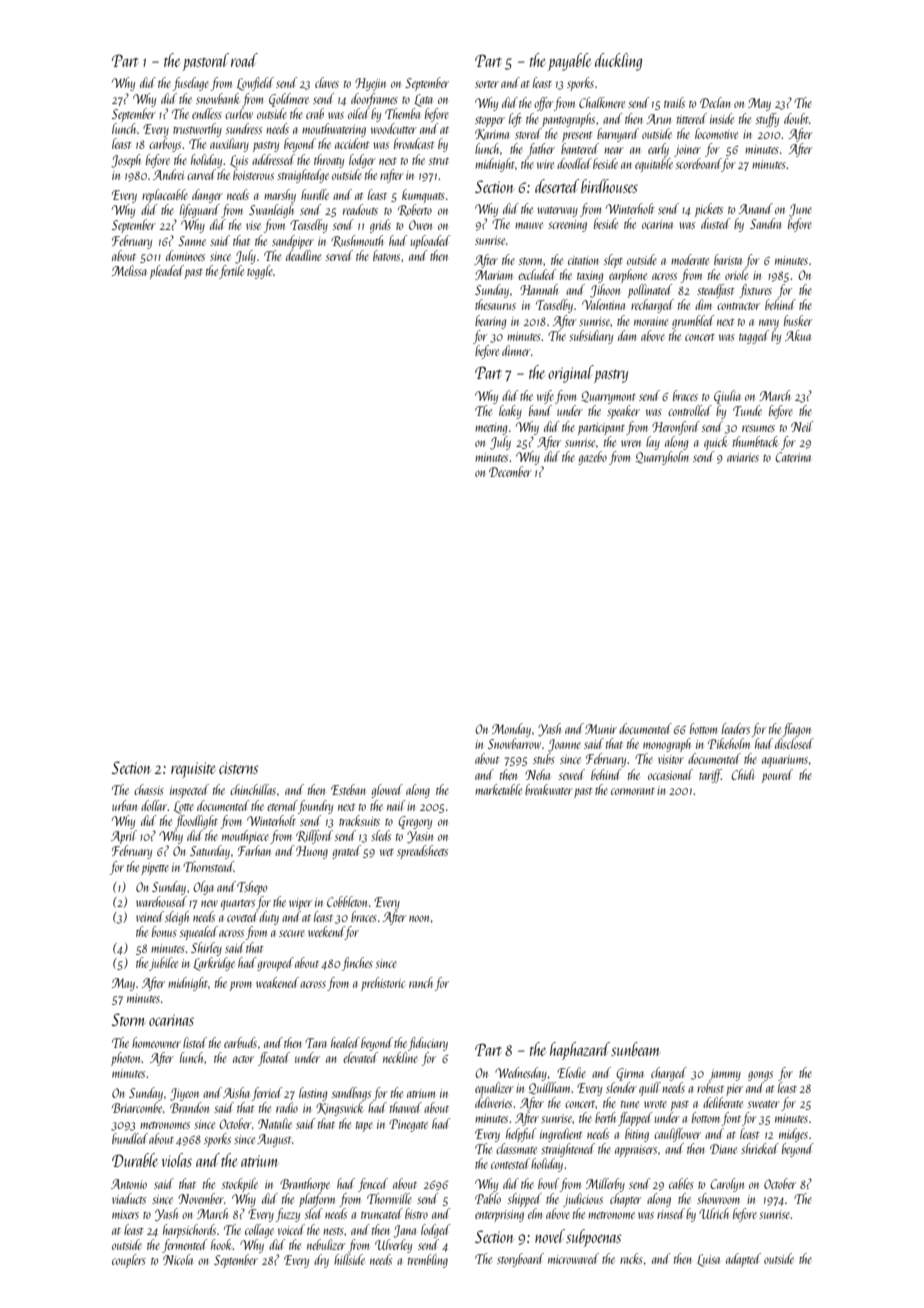  I want to click on December, so click(510, 471).
